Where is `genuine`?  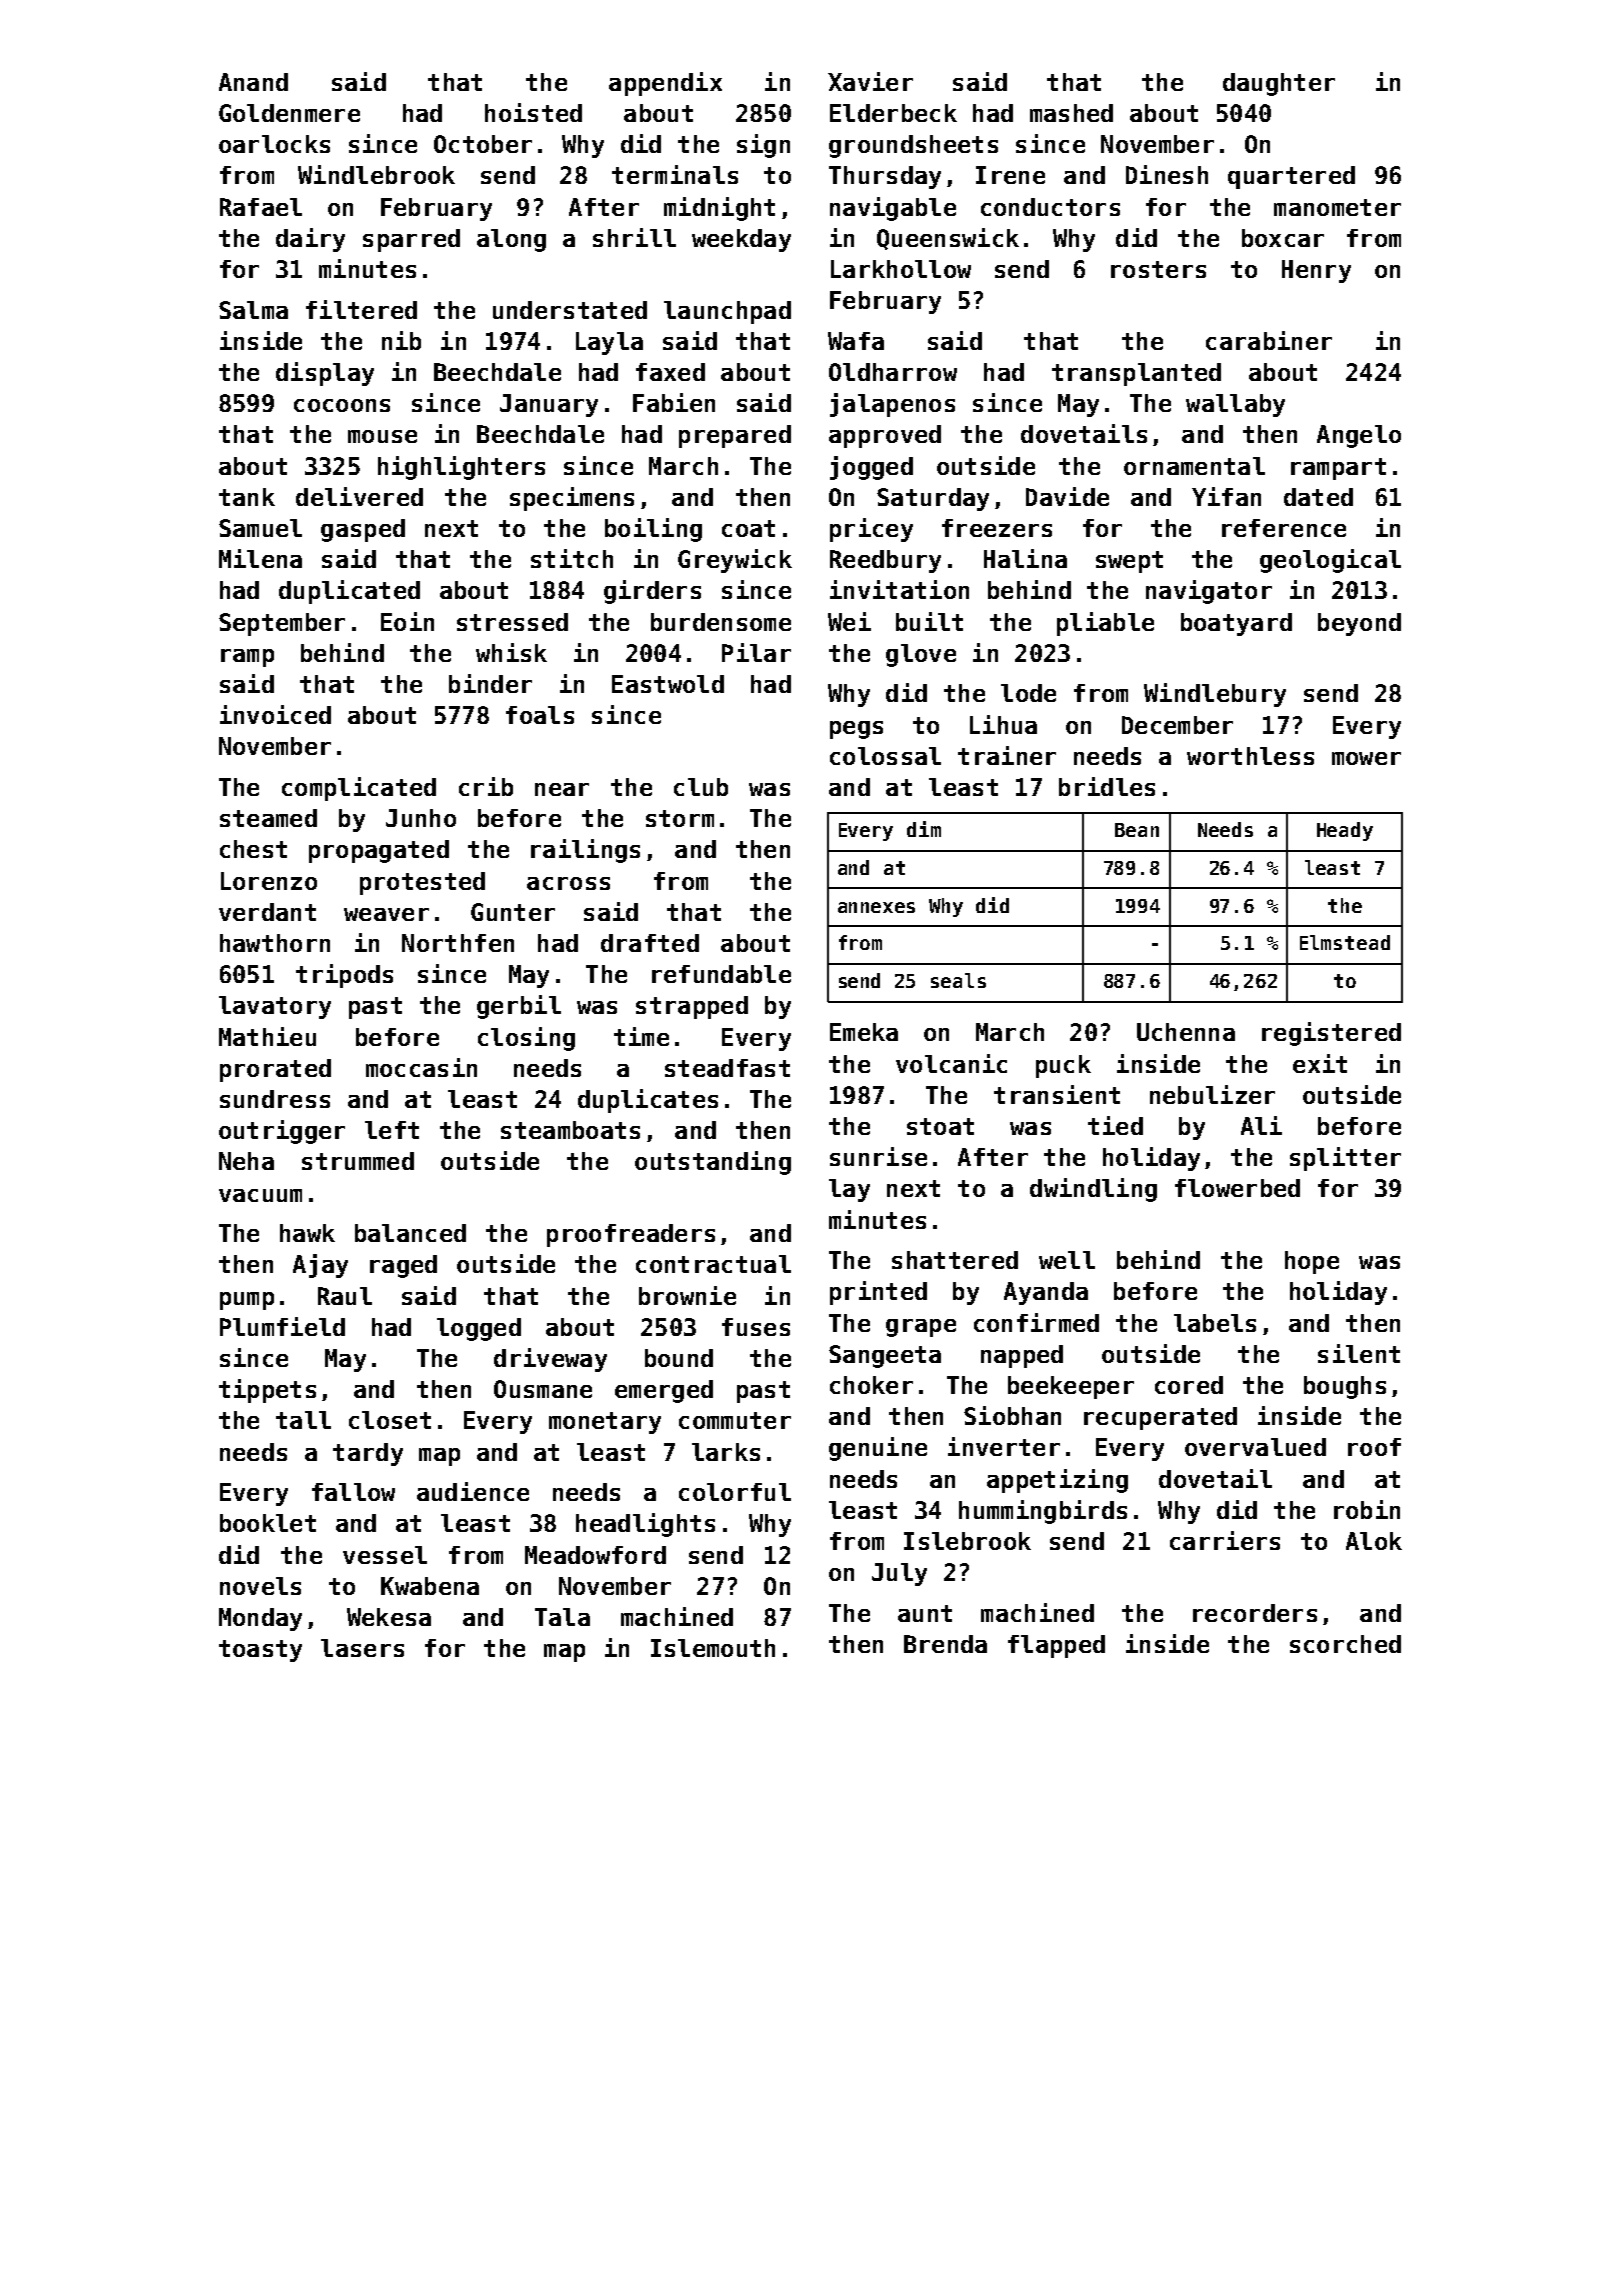
genuine is located at coordinates (878, 1449).
